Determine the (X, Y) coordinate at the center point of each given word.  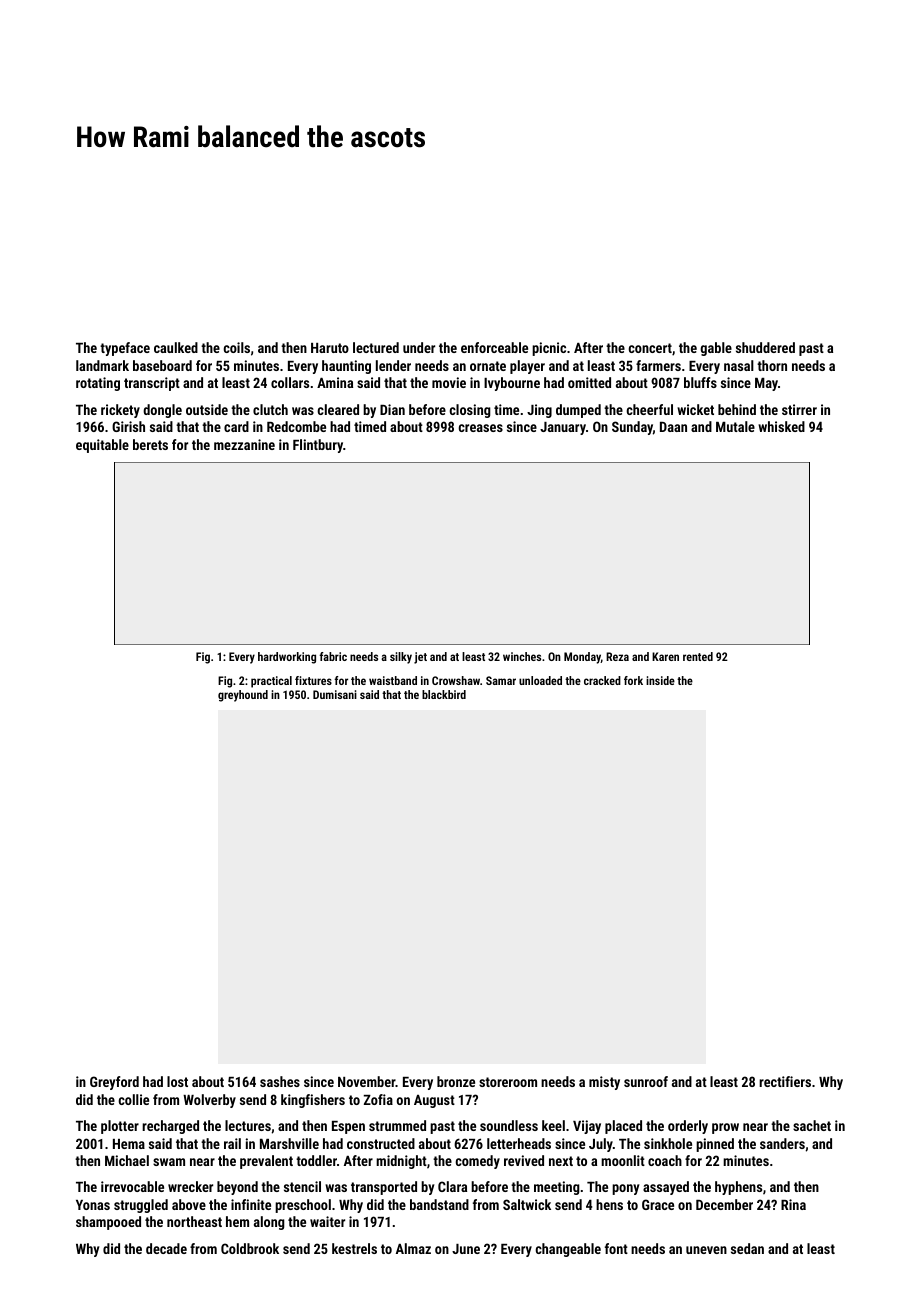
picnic (549, 349)
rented (698, 656)
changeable (568, 1250)
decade (166, 1248)
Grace (658, 1204)
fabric (333, 656)
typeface (125, 349)
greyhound (243, 696)
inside (660, 680)
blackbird (444, 694)
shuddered (765, 347)
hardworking (287, 658)
